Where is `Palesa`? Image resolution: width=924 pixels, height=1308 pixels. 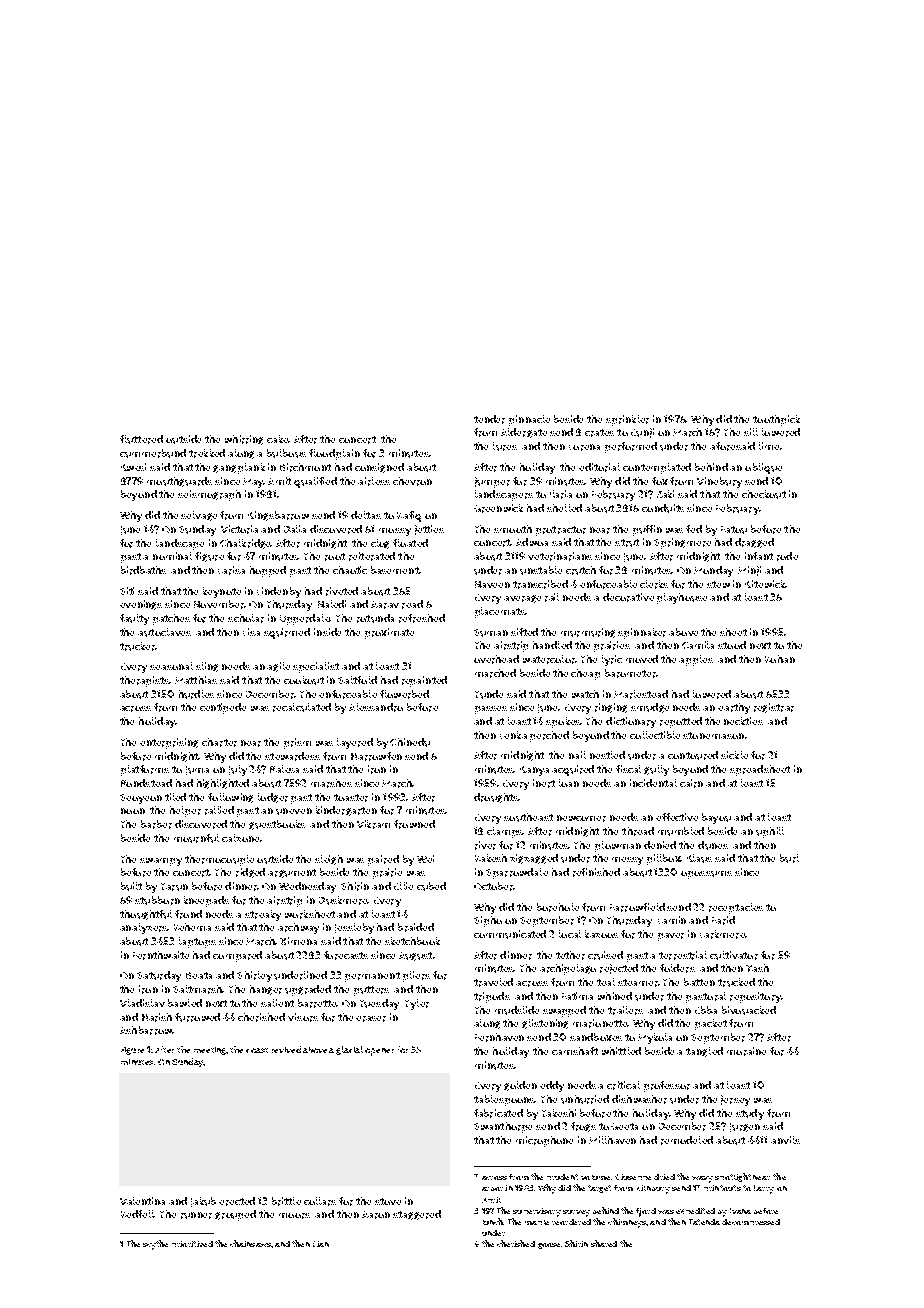 Palesa is located at coordinates (284, 769).
